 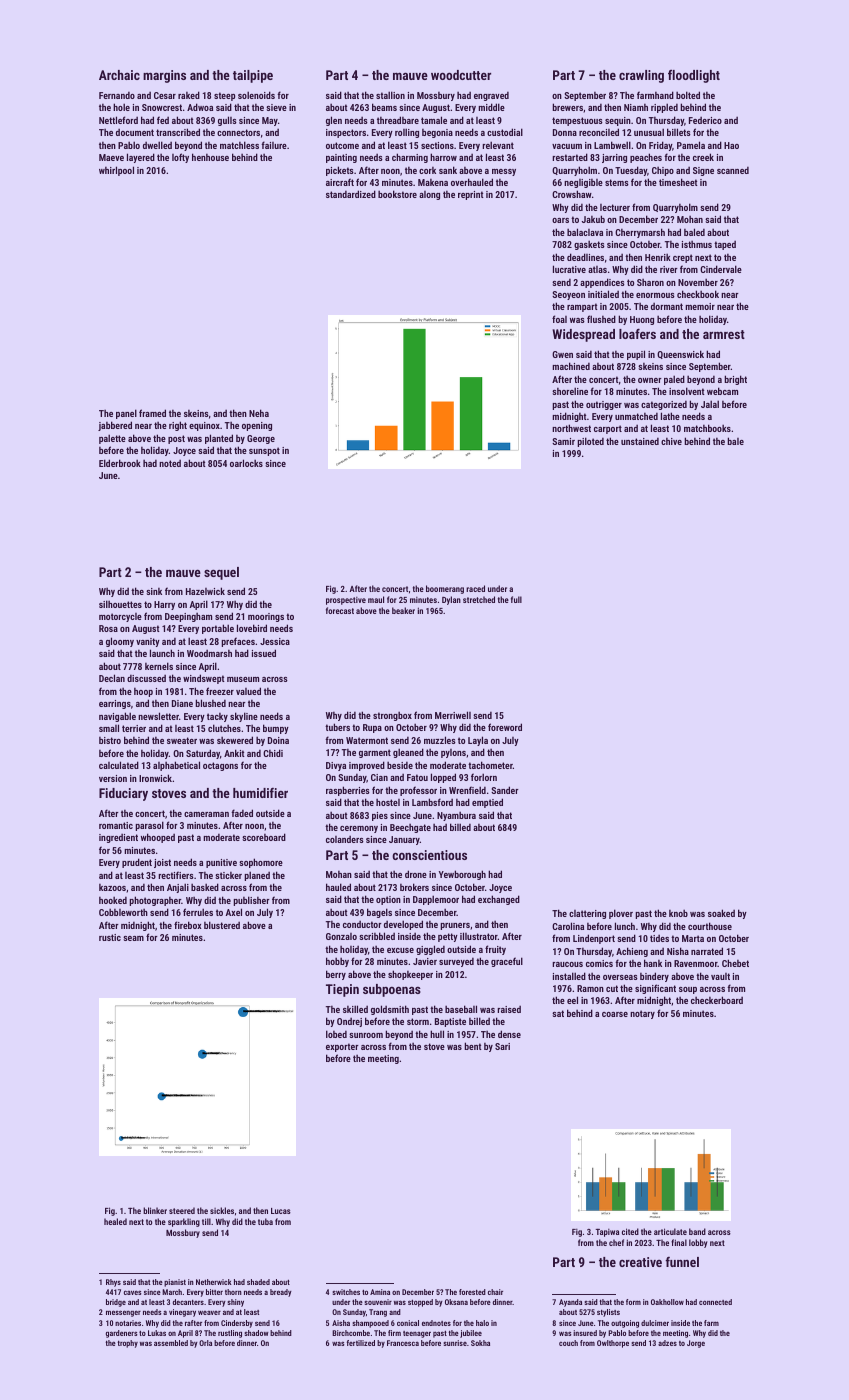 What do you see at coordinates (253, 76) in the screenshot?
I see `tailpipe` at bounding box center [253, 76].
